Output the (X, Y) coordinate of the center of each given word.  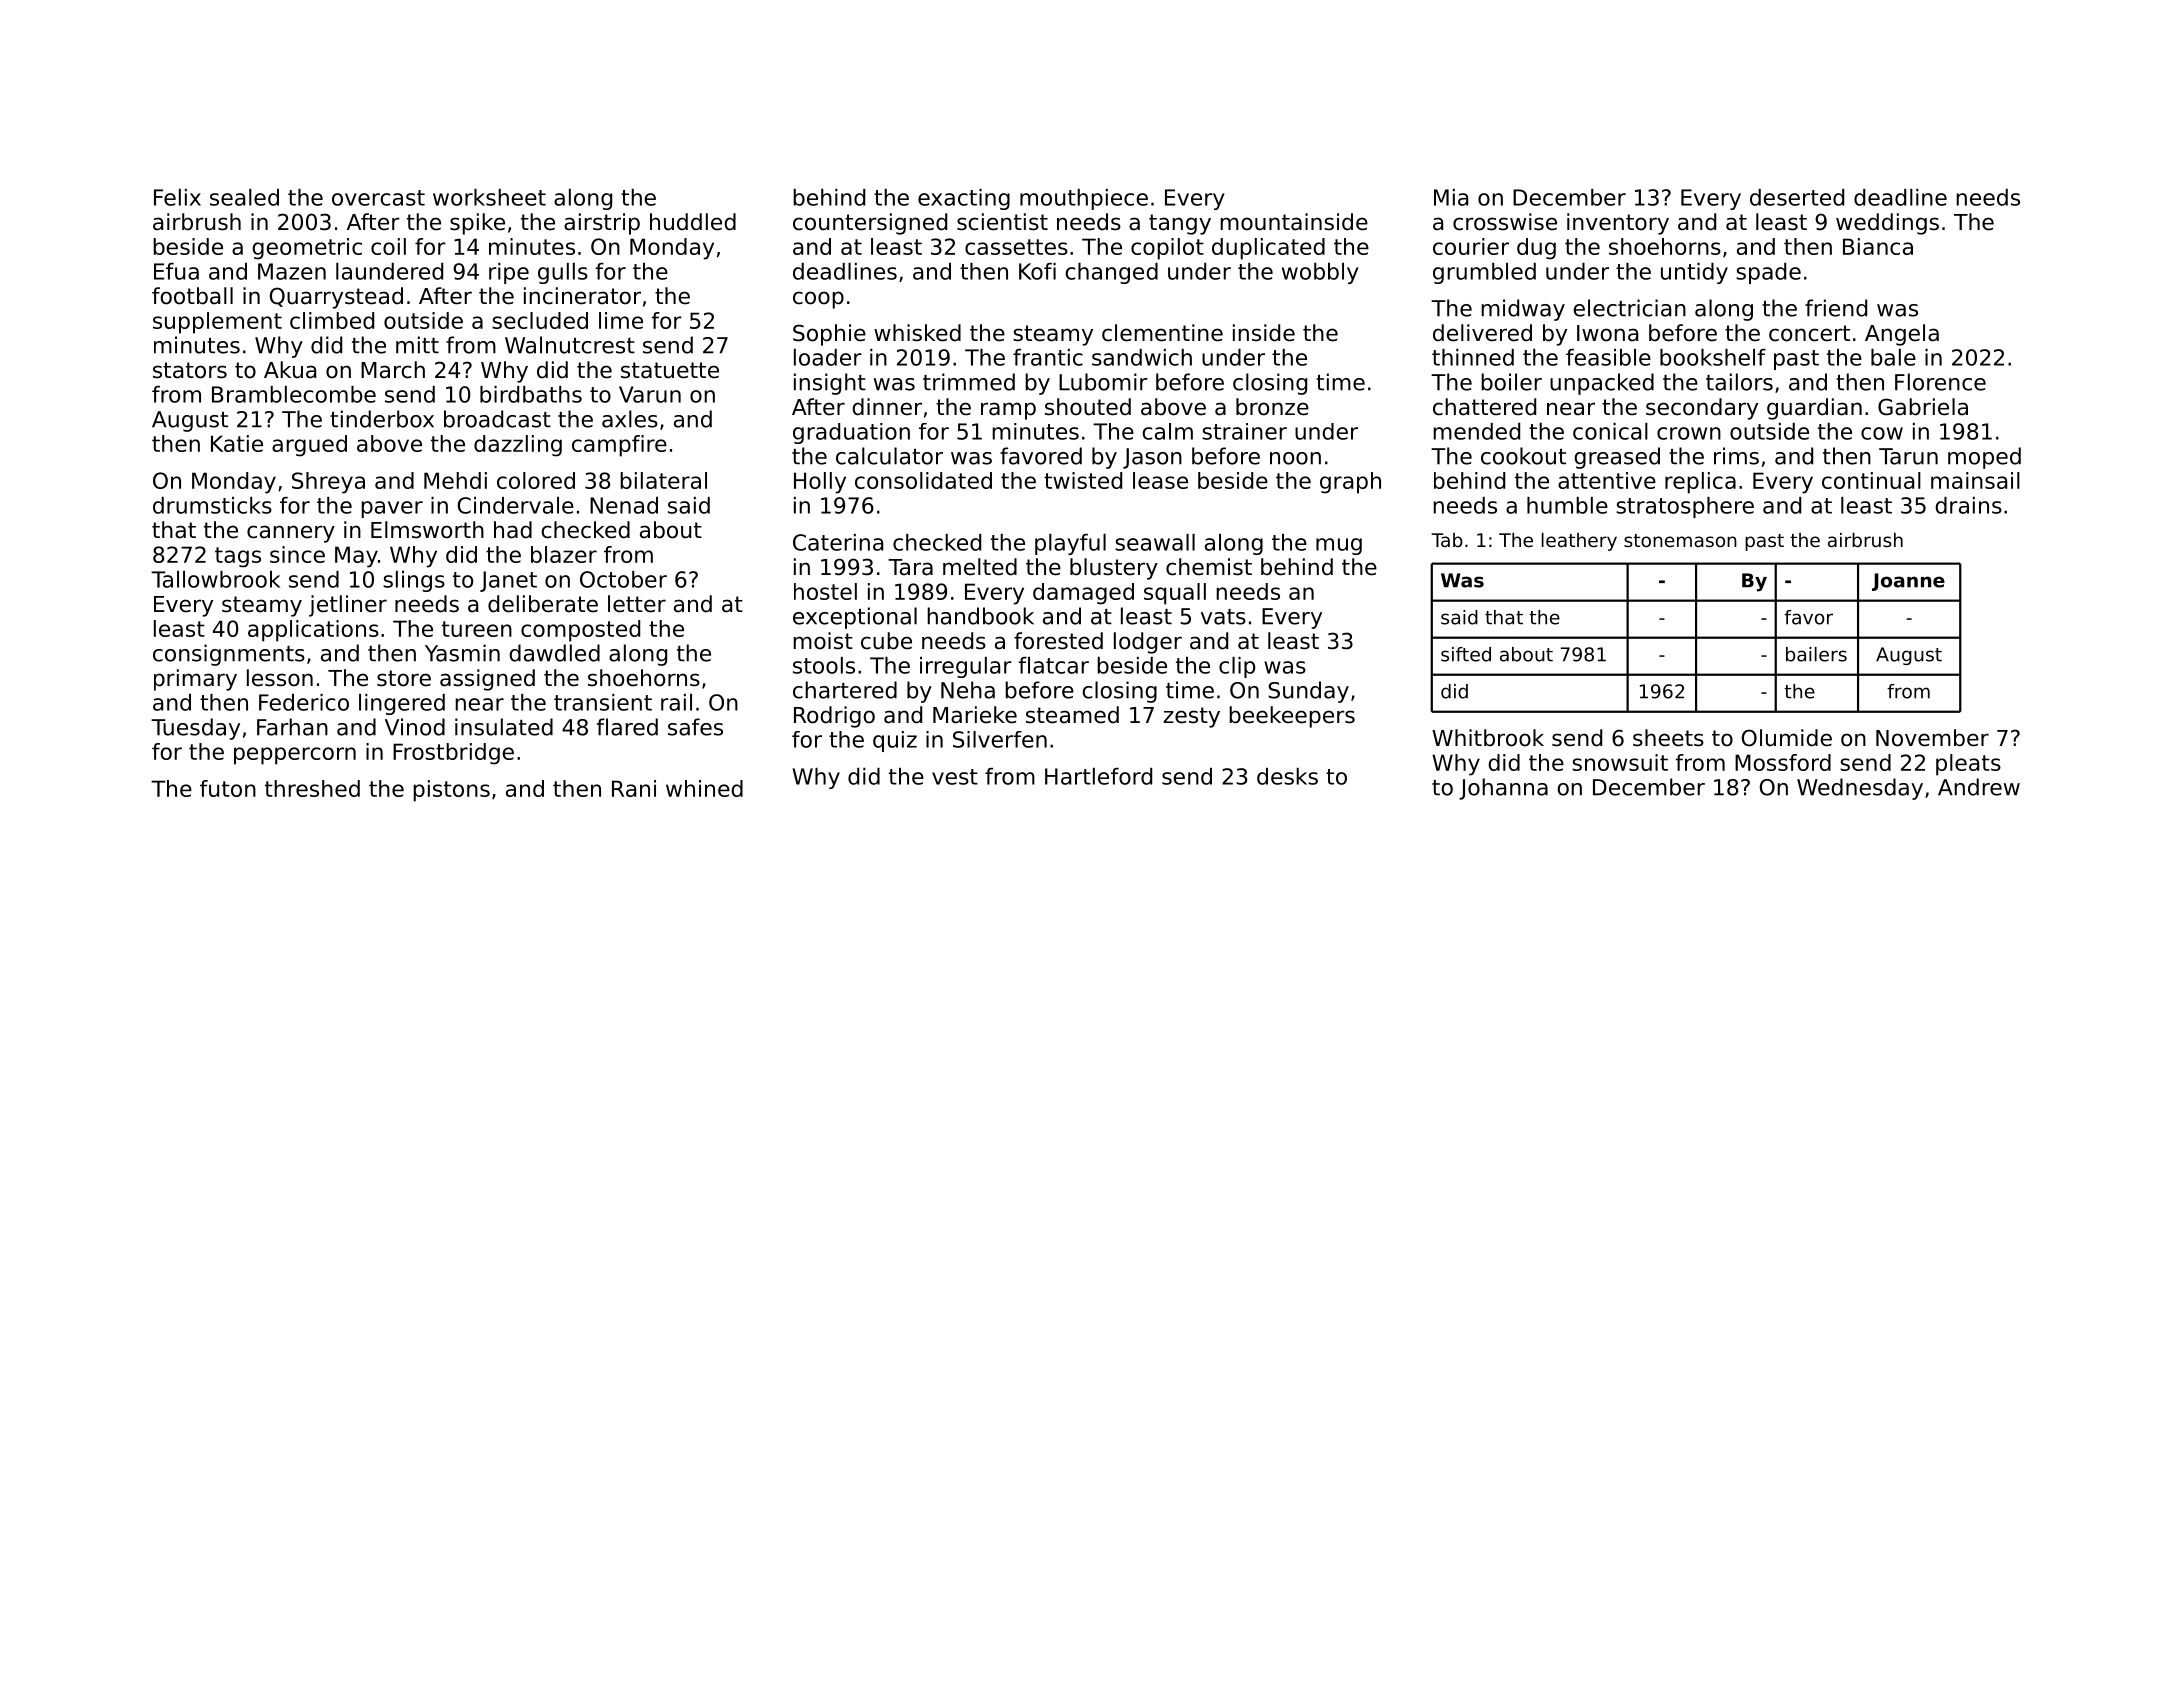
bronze (1272, 407)
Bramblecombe (294, 394)
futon (228, 788)
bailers (1816, 654)
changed (1111, 273)
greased (1617, 458)
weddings (1887, 224)
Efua (176, 271)
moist (823, 641)
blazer (564, 554)
